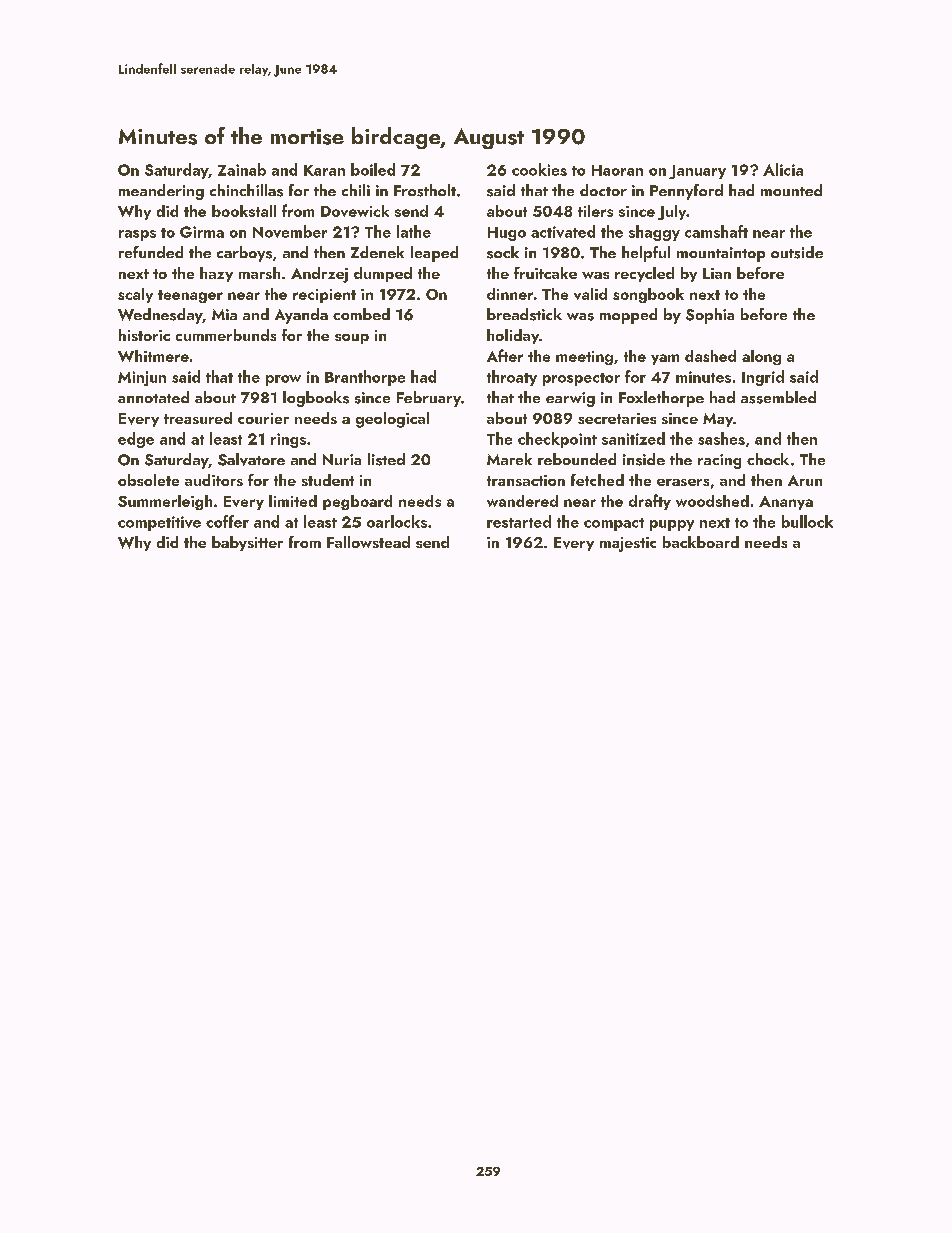  Describe the element at coordinates (797, 252) in the page. I see `outside` at that location.
